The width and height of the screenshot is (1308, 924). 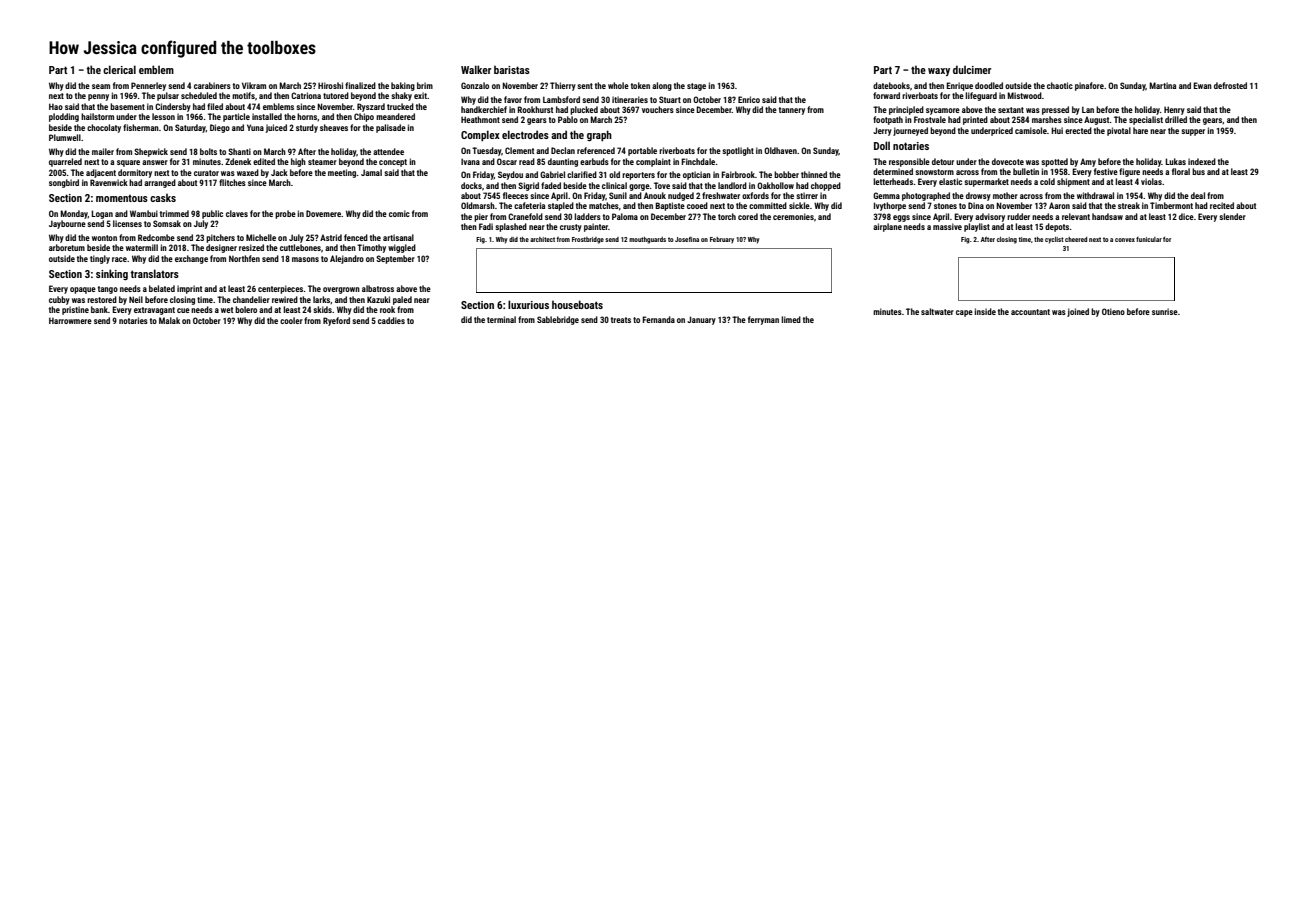 I want to click on waxy, so click(x=939, y=72).
